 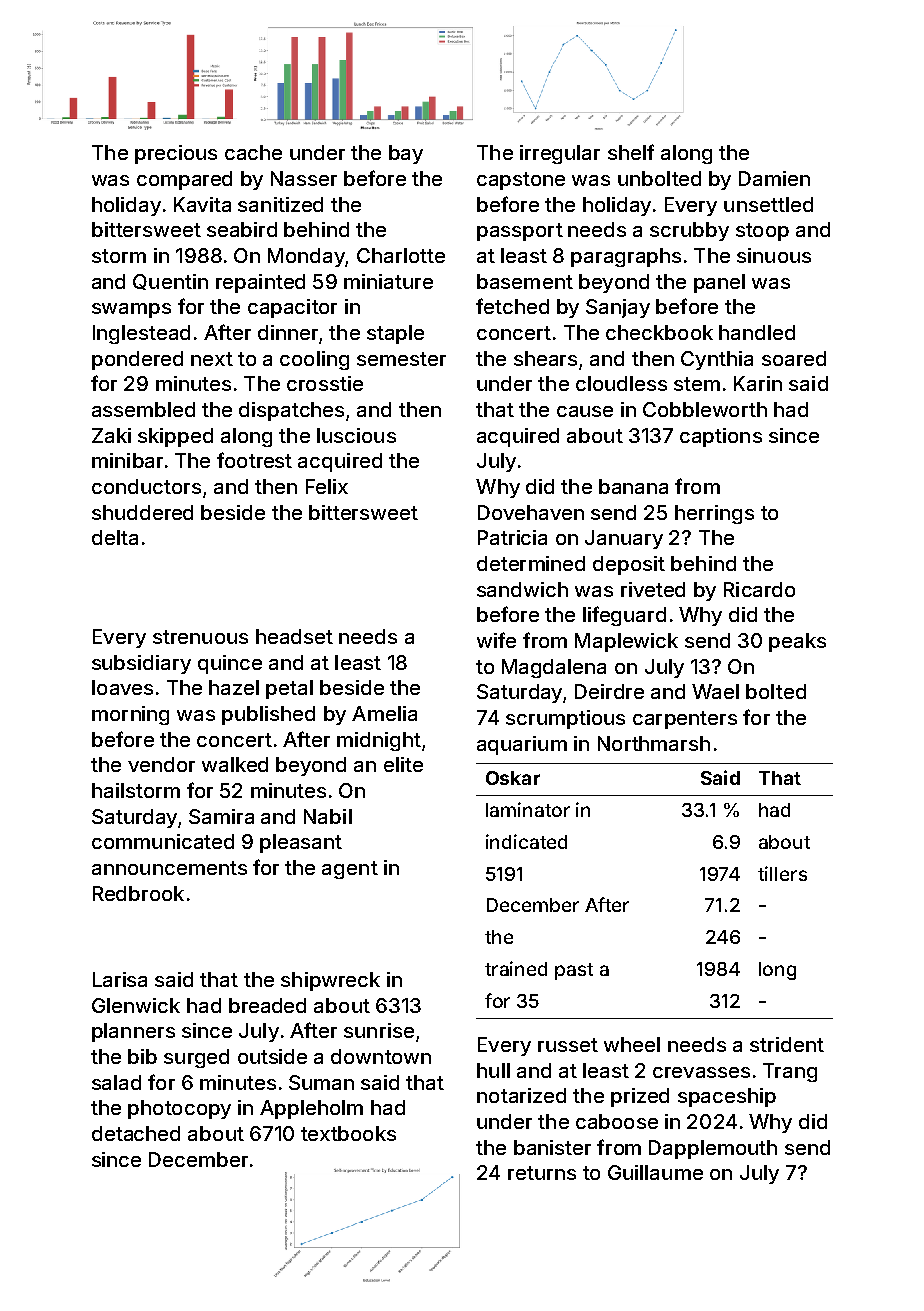 What do you see at coordinates (512, 306) in the screenshot?
I see `fetched` at bounding box center [512, 306].
